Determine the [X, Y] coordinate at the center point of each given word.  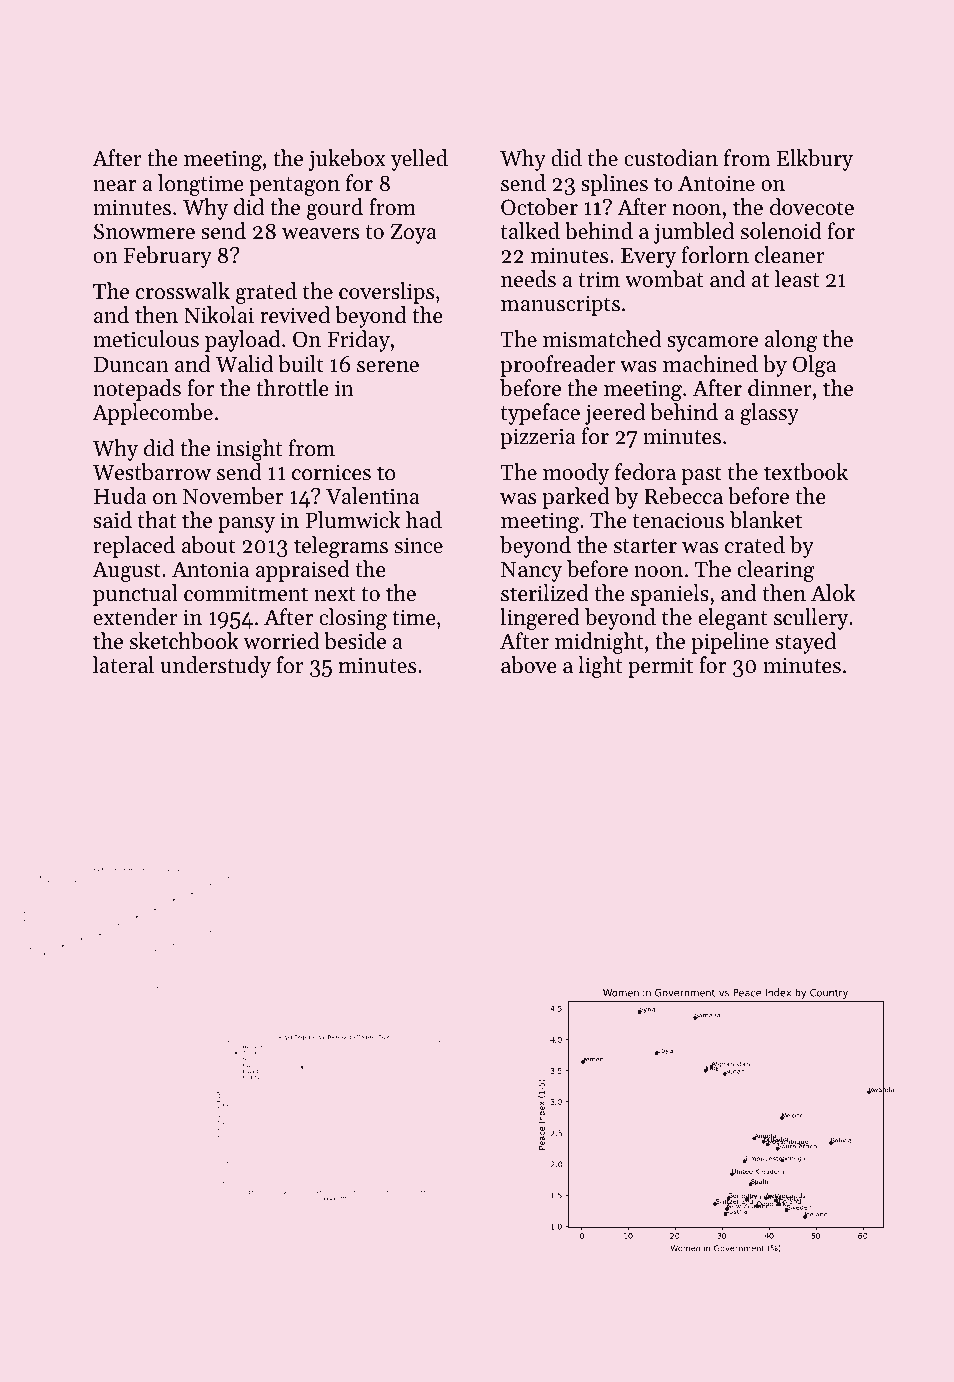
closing [353, 619]
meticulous [146, 339]
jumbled [694, 233]
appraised [303, 571]
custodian [671, 158]
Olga [814, 366]
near [114, 186]
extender [135, 617]
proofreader [557, 366]
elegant [733, 619]
